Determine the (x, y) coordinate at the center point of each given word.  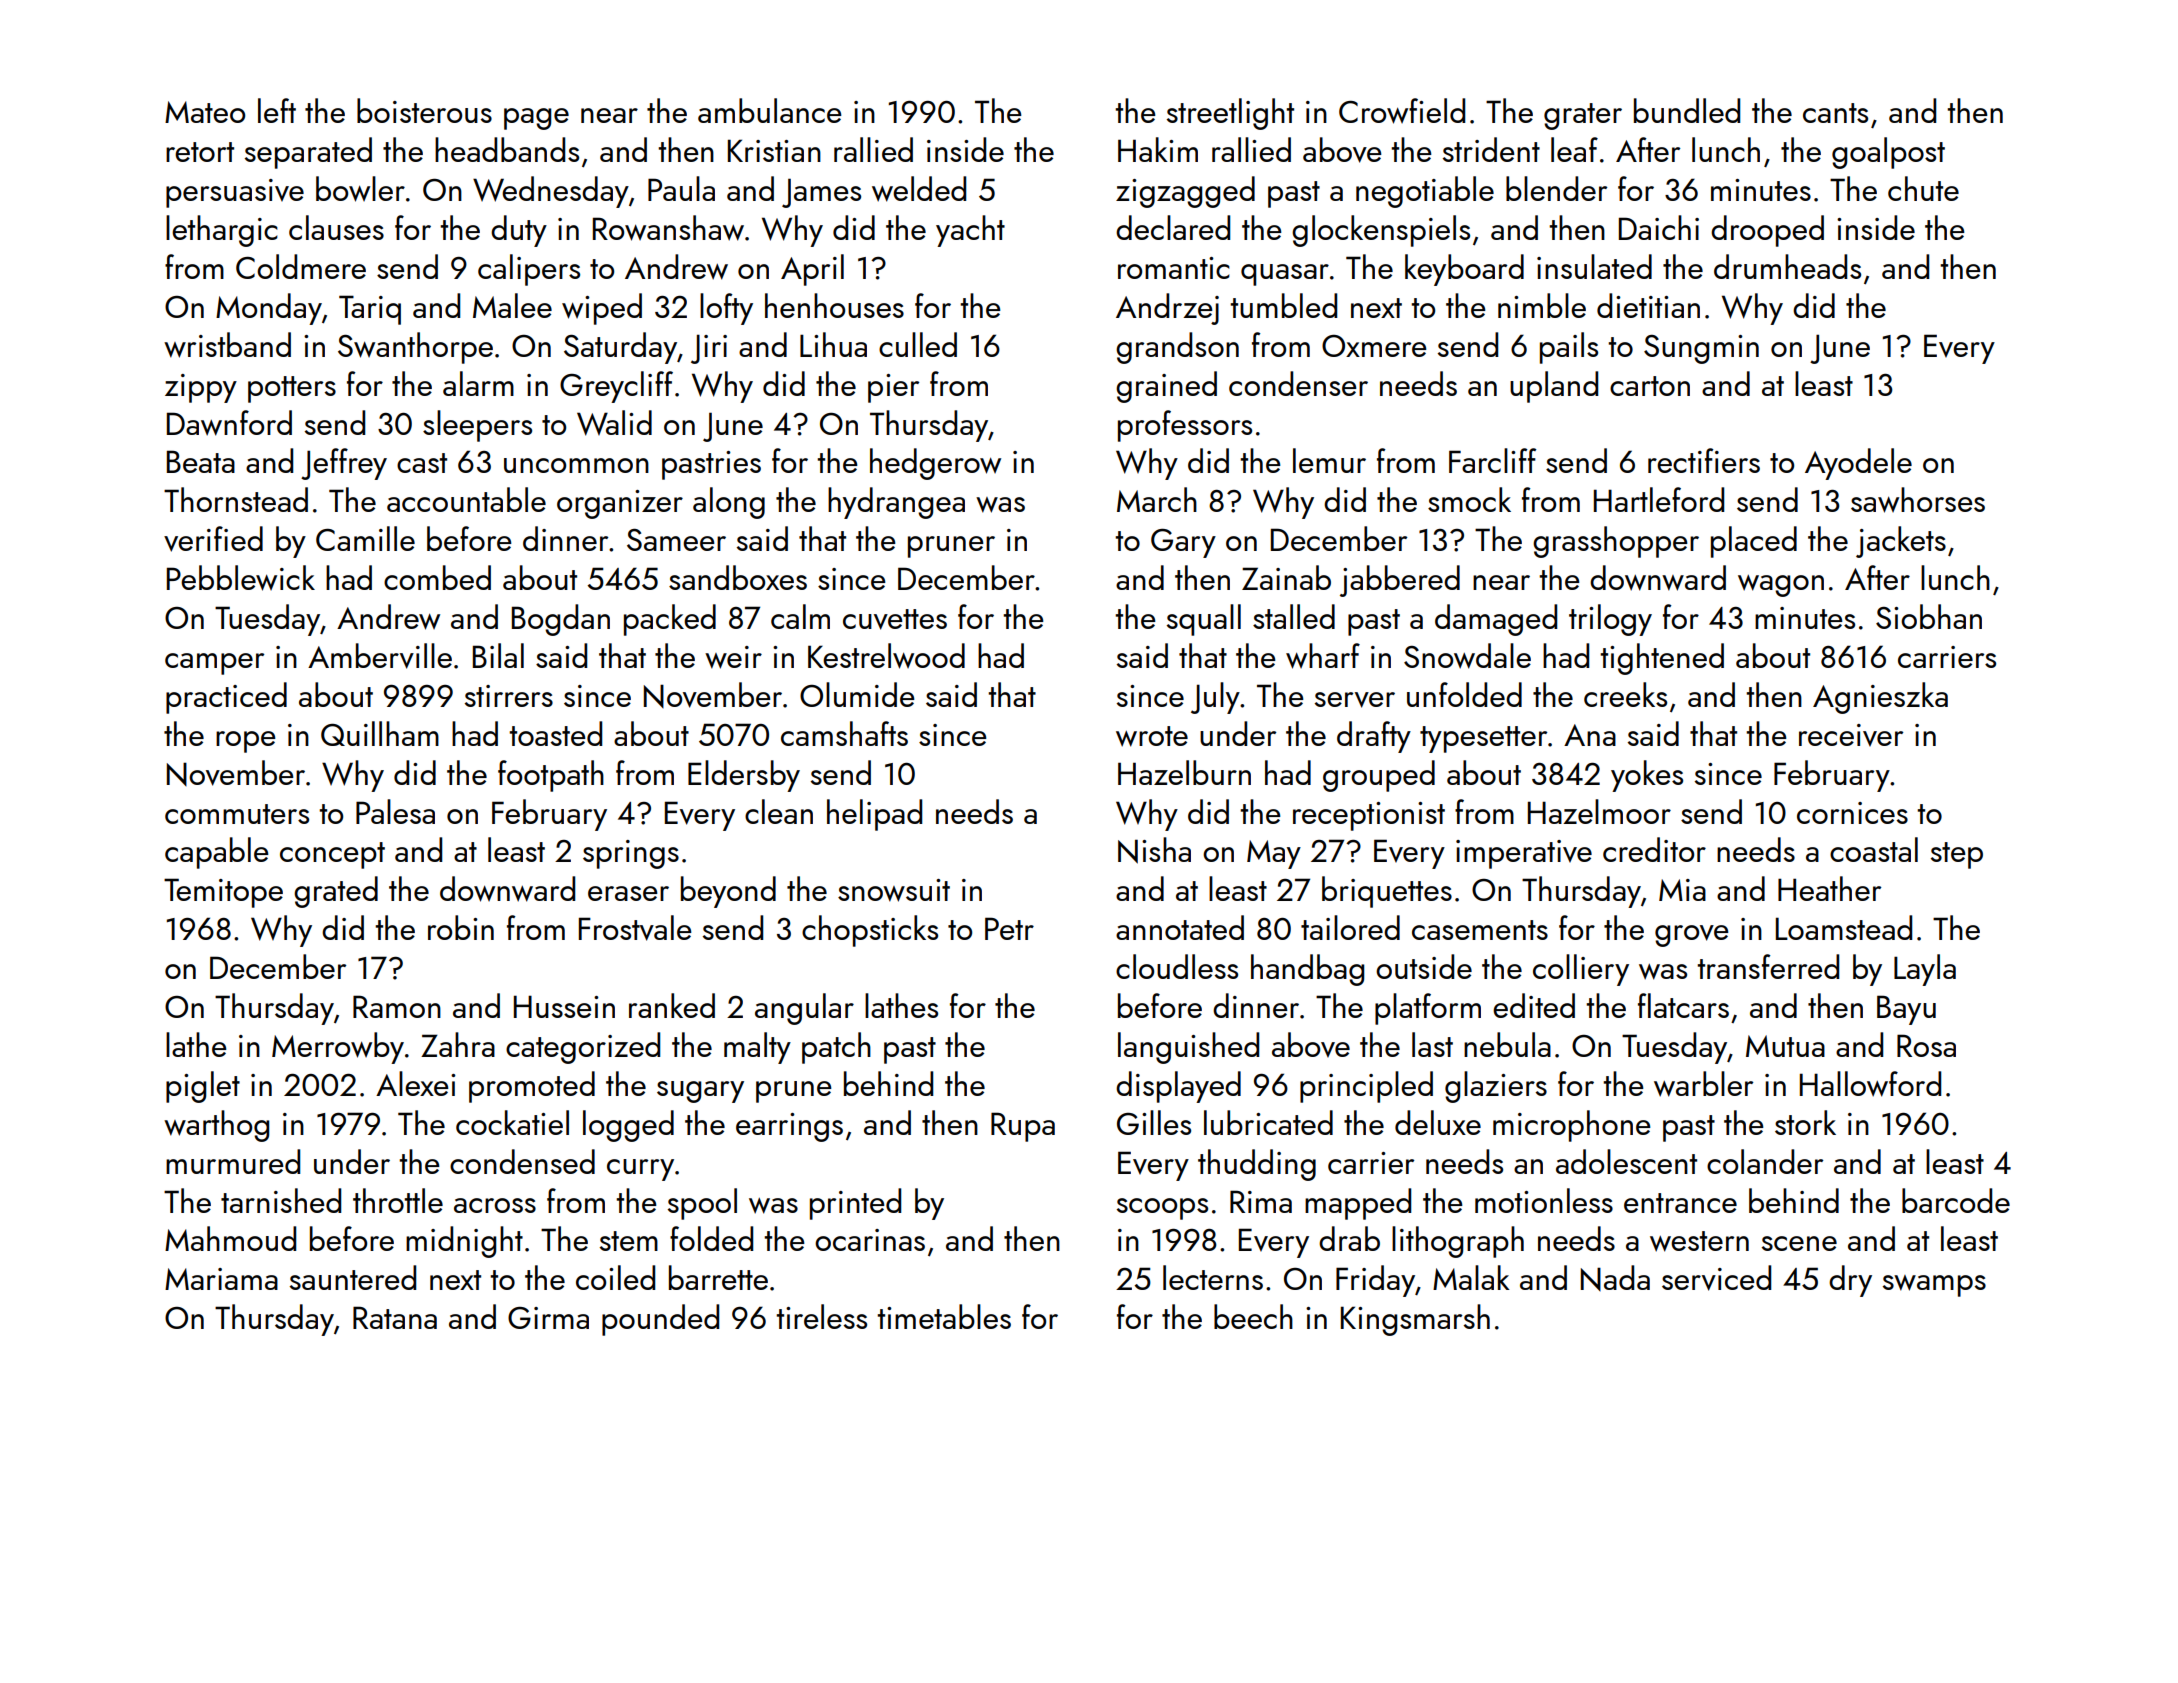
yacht (970, 231)
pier (893, 388)
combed (437, 577)
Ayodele (1858, 464)
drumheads (1787, 266)
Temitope (223, 893)
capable (217, 853)
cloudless (1177, 966)
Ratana (395, 1317)
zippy (201, 388)
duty (519, 231)
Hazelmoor (1599, 811)
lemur (1329, 460)
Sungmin (1701, 349)
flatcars (1683, 1005)
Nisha (1154, 850)
